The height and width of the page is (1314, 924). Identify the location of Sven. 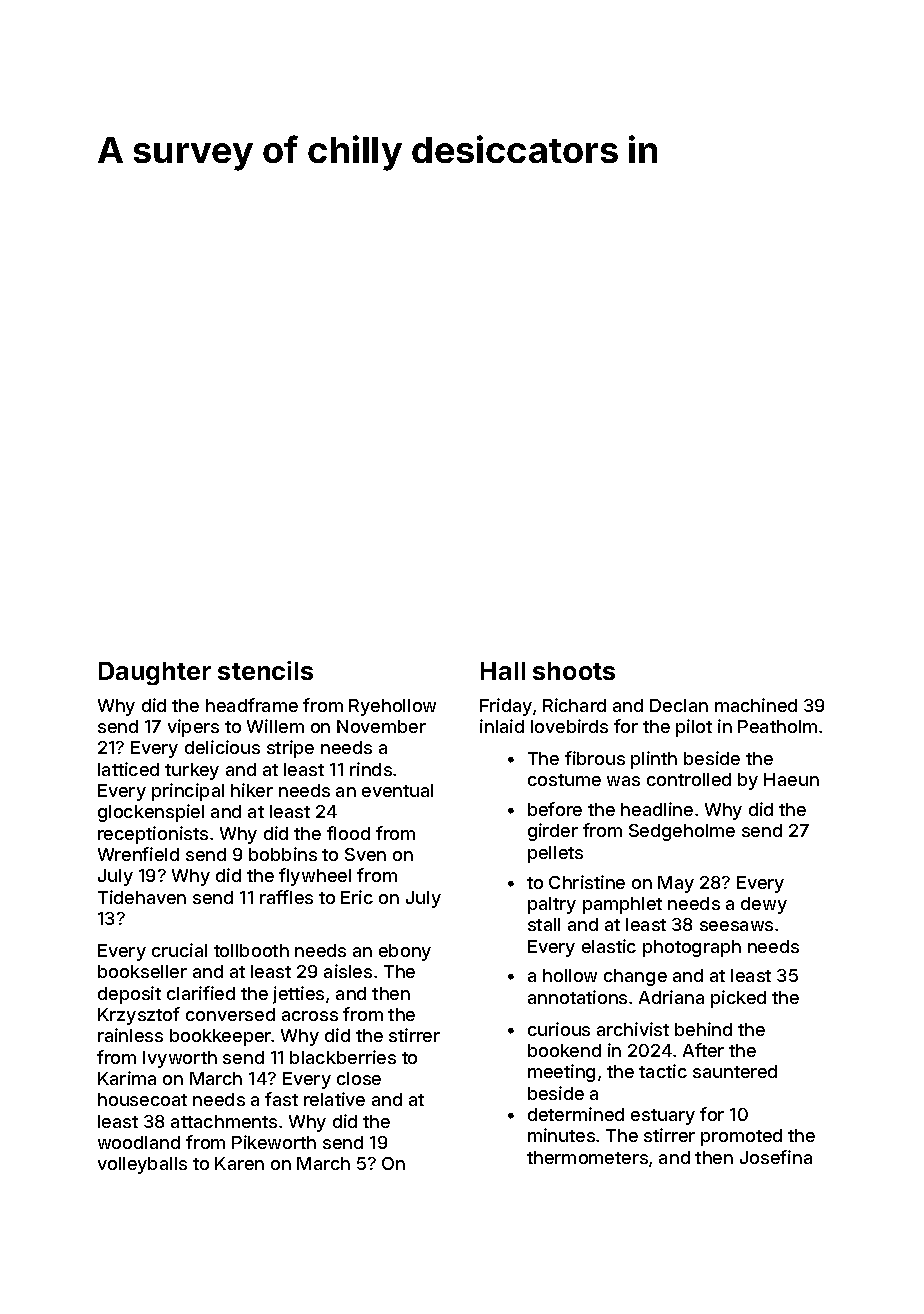
(365, 854).
